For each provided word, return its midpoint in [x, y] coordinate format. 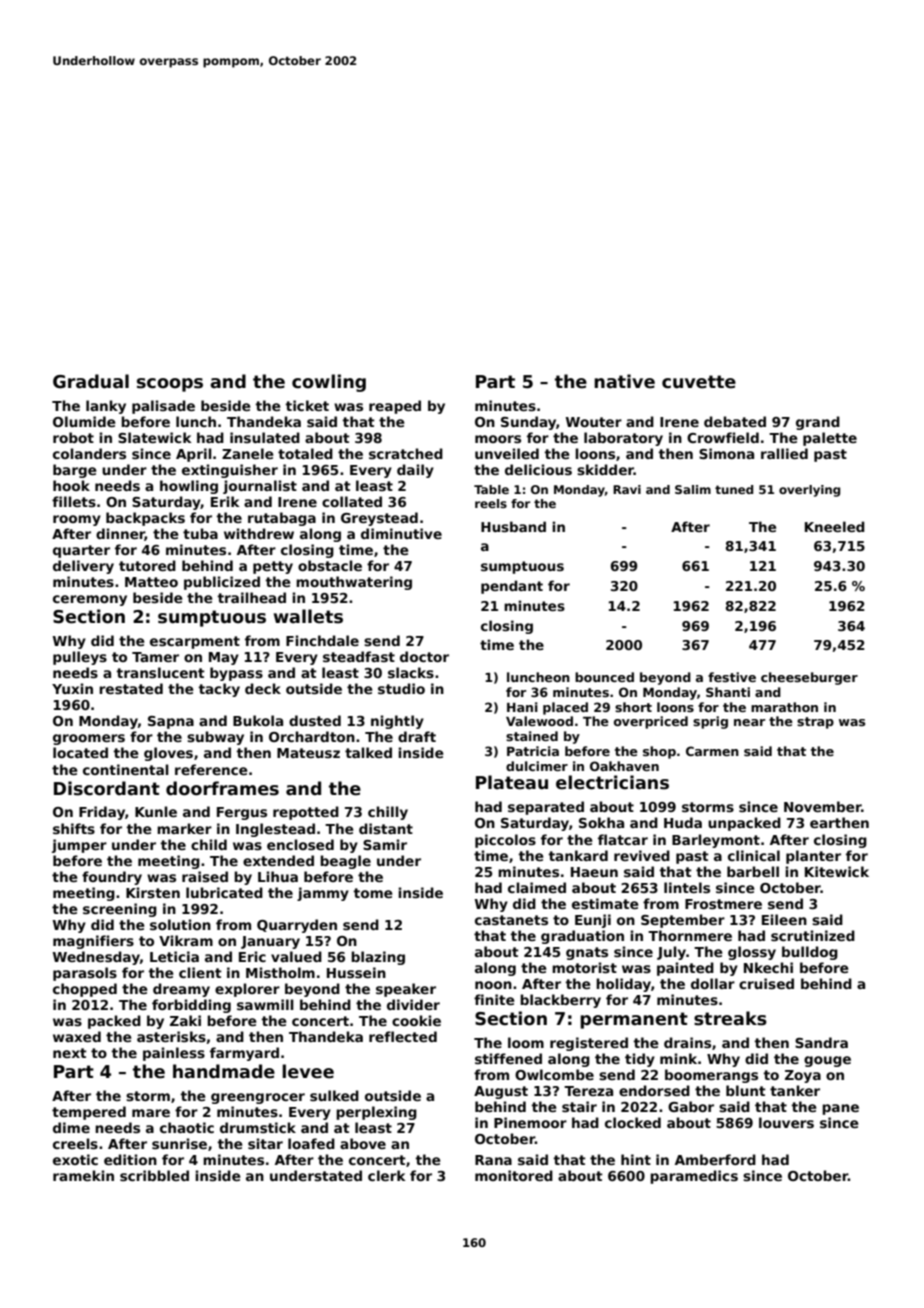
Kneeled [835, 526]
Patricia [533, 751]
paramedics [694, 1177]
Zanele [247, 453]
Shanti [728, 692]
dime [71, 1127]
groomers [89, 739]
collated [352, 501]
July [671, 953]
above [363, 1143]
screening [120, 910]
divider [413, 1004]
